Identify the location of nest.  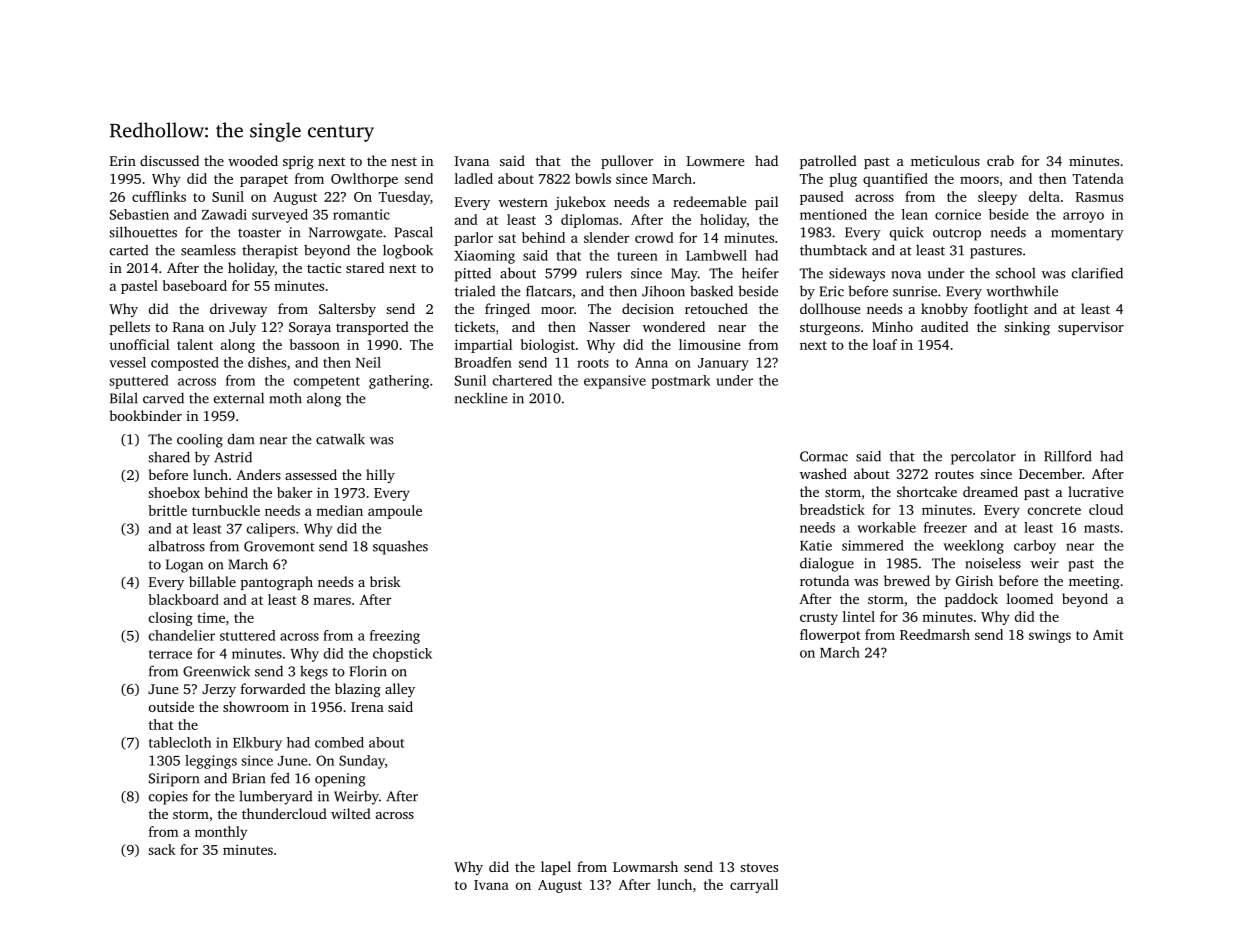
(404, 161).
